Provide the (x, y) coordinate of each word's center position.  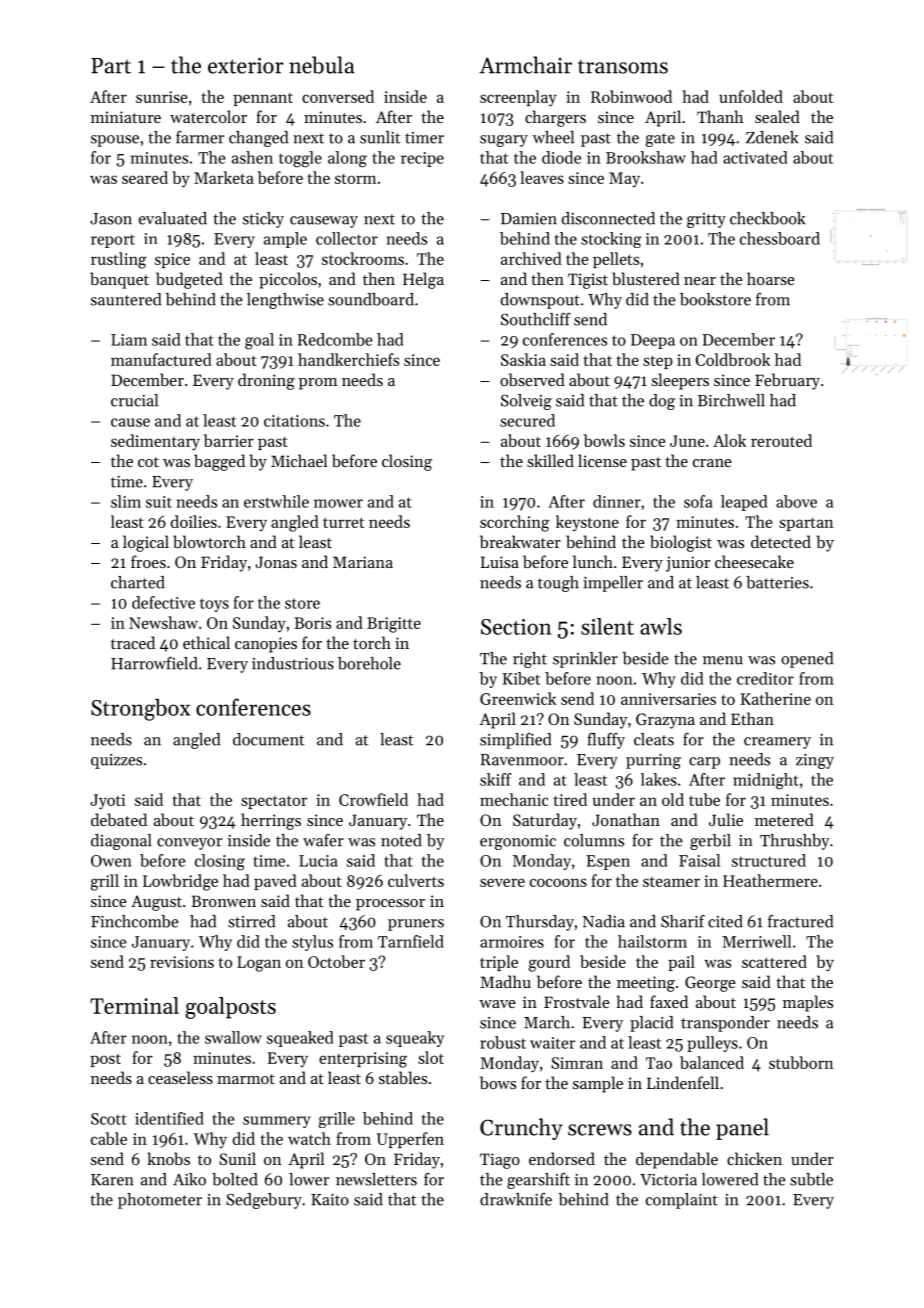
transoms (623, 66)
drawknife (516, 1199)
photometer (160, 1201)
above (796, 501)
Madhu (505, 981)
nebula (322, 65)
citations (294, 421)
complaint (682, 1201)
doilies (194, 521)
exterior (245, 65)
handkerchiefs (348, 359)
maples (808, 1003)
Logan (259, 964)
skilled (550, 460)
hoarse (771, 278)
